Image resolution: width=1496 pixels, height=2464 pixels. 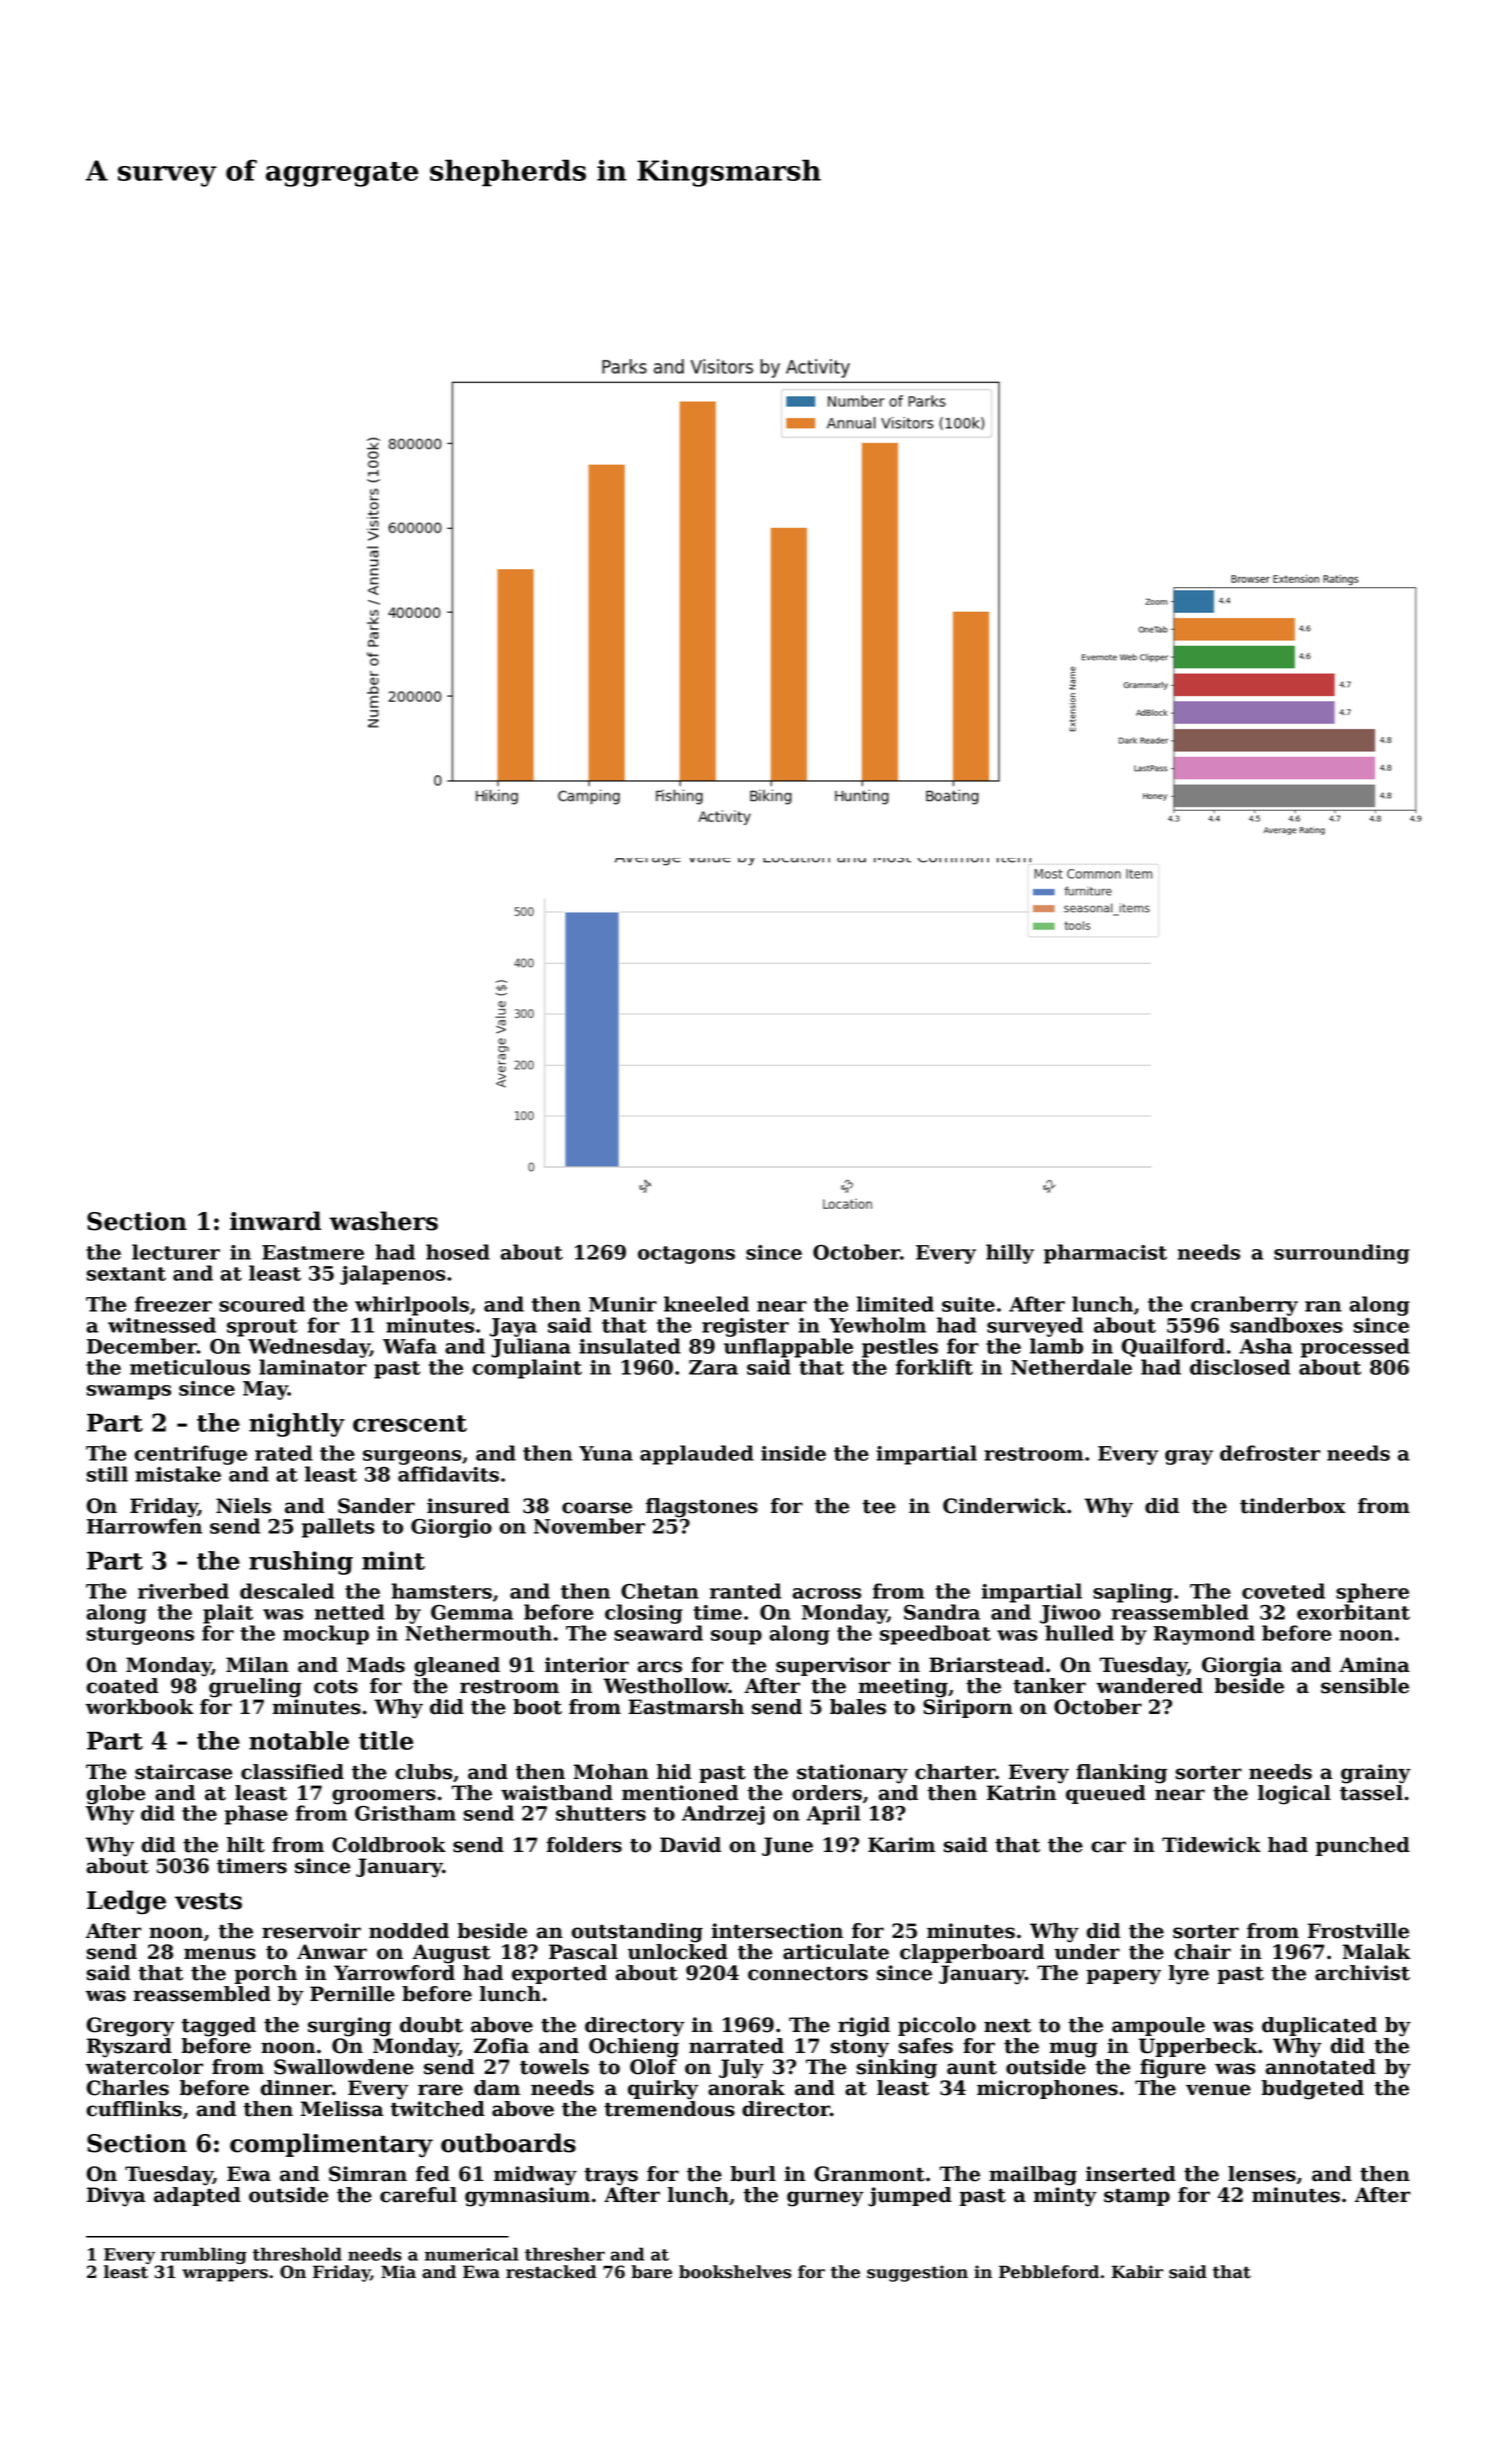 What do you see at coordinates (869, 2174) in the image?
I see `Granmont` at bounding box center [869, 2174].
